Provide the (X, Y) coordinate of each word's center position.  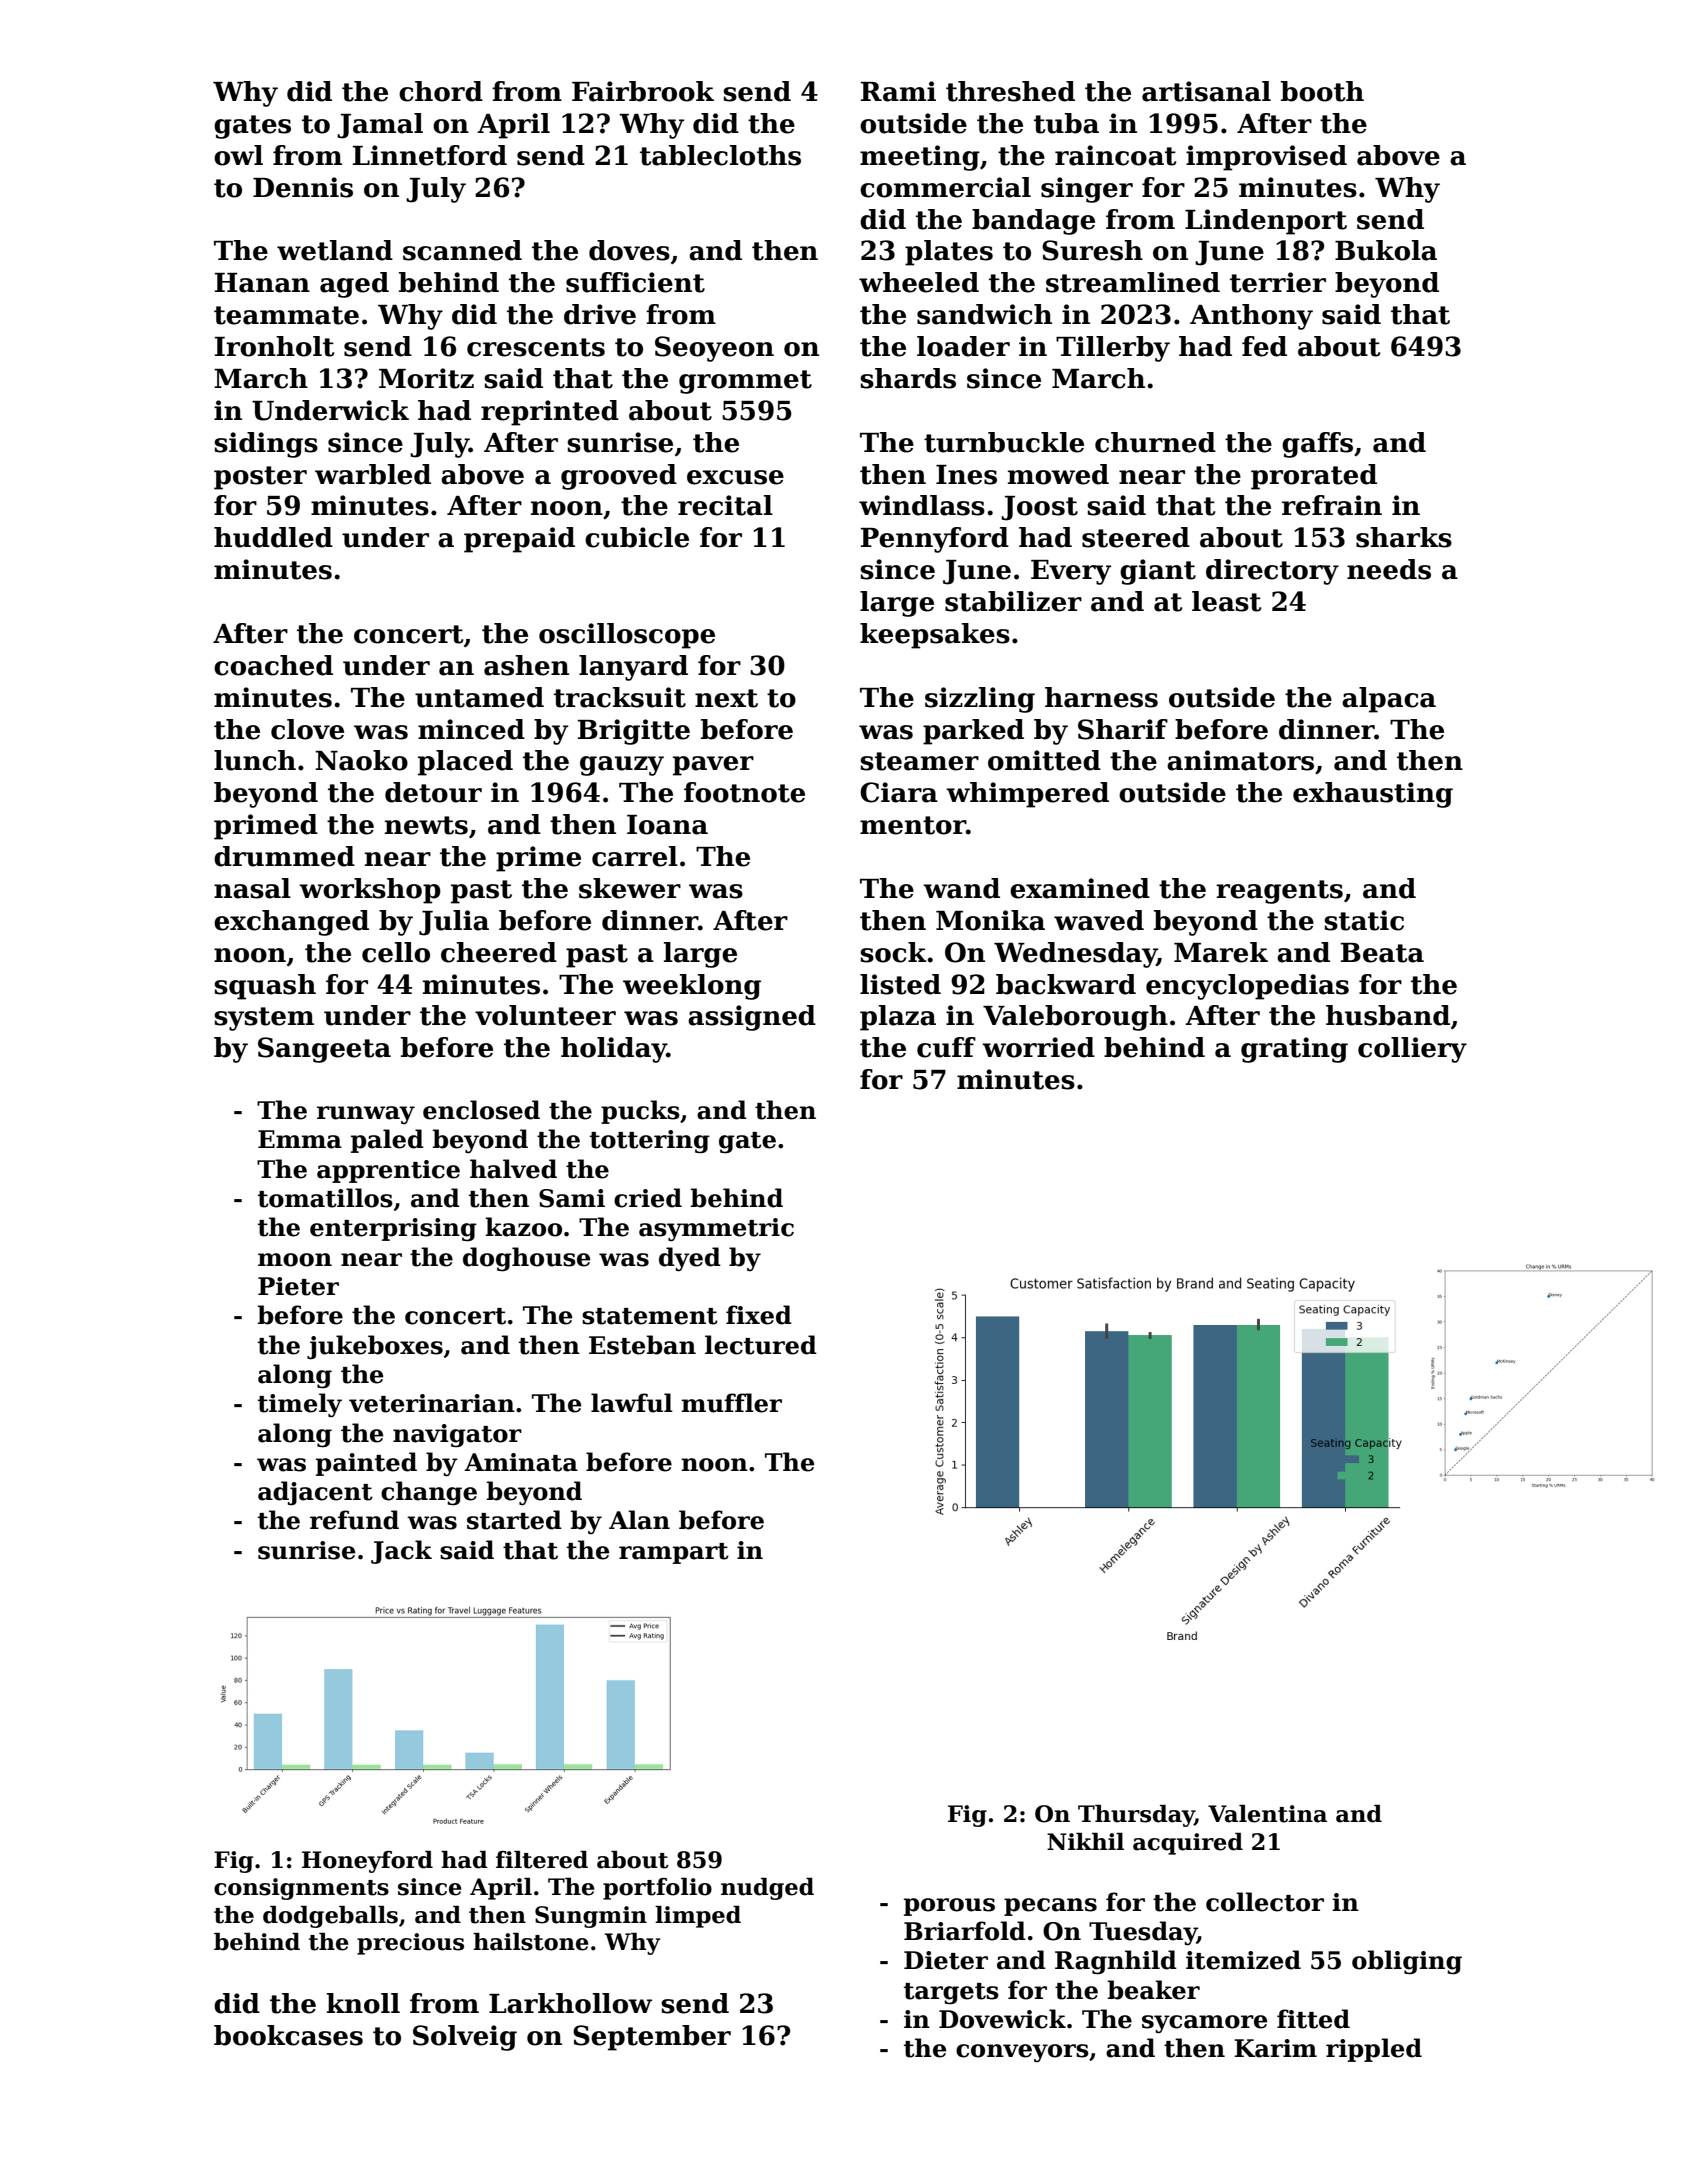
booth (1322, 91)
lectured (761, 1345)
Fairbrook (643, 91)
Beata (1382, 953)
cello (396, 952)
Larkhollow (570, 2003)
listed (900, 984)
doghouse (526, 1259)
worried (1038, 1047)
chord (441, 91)
